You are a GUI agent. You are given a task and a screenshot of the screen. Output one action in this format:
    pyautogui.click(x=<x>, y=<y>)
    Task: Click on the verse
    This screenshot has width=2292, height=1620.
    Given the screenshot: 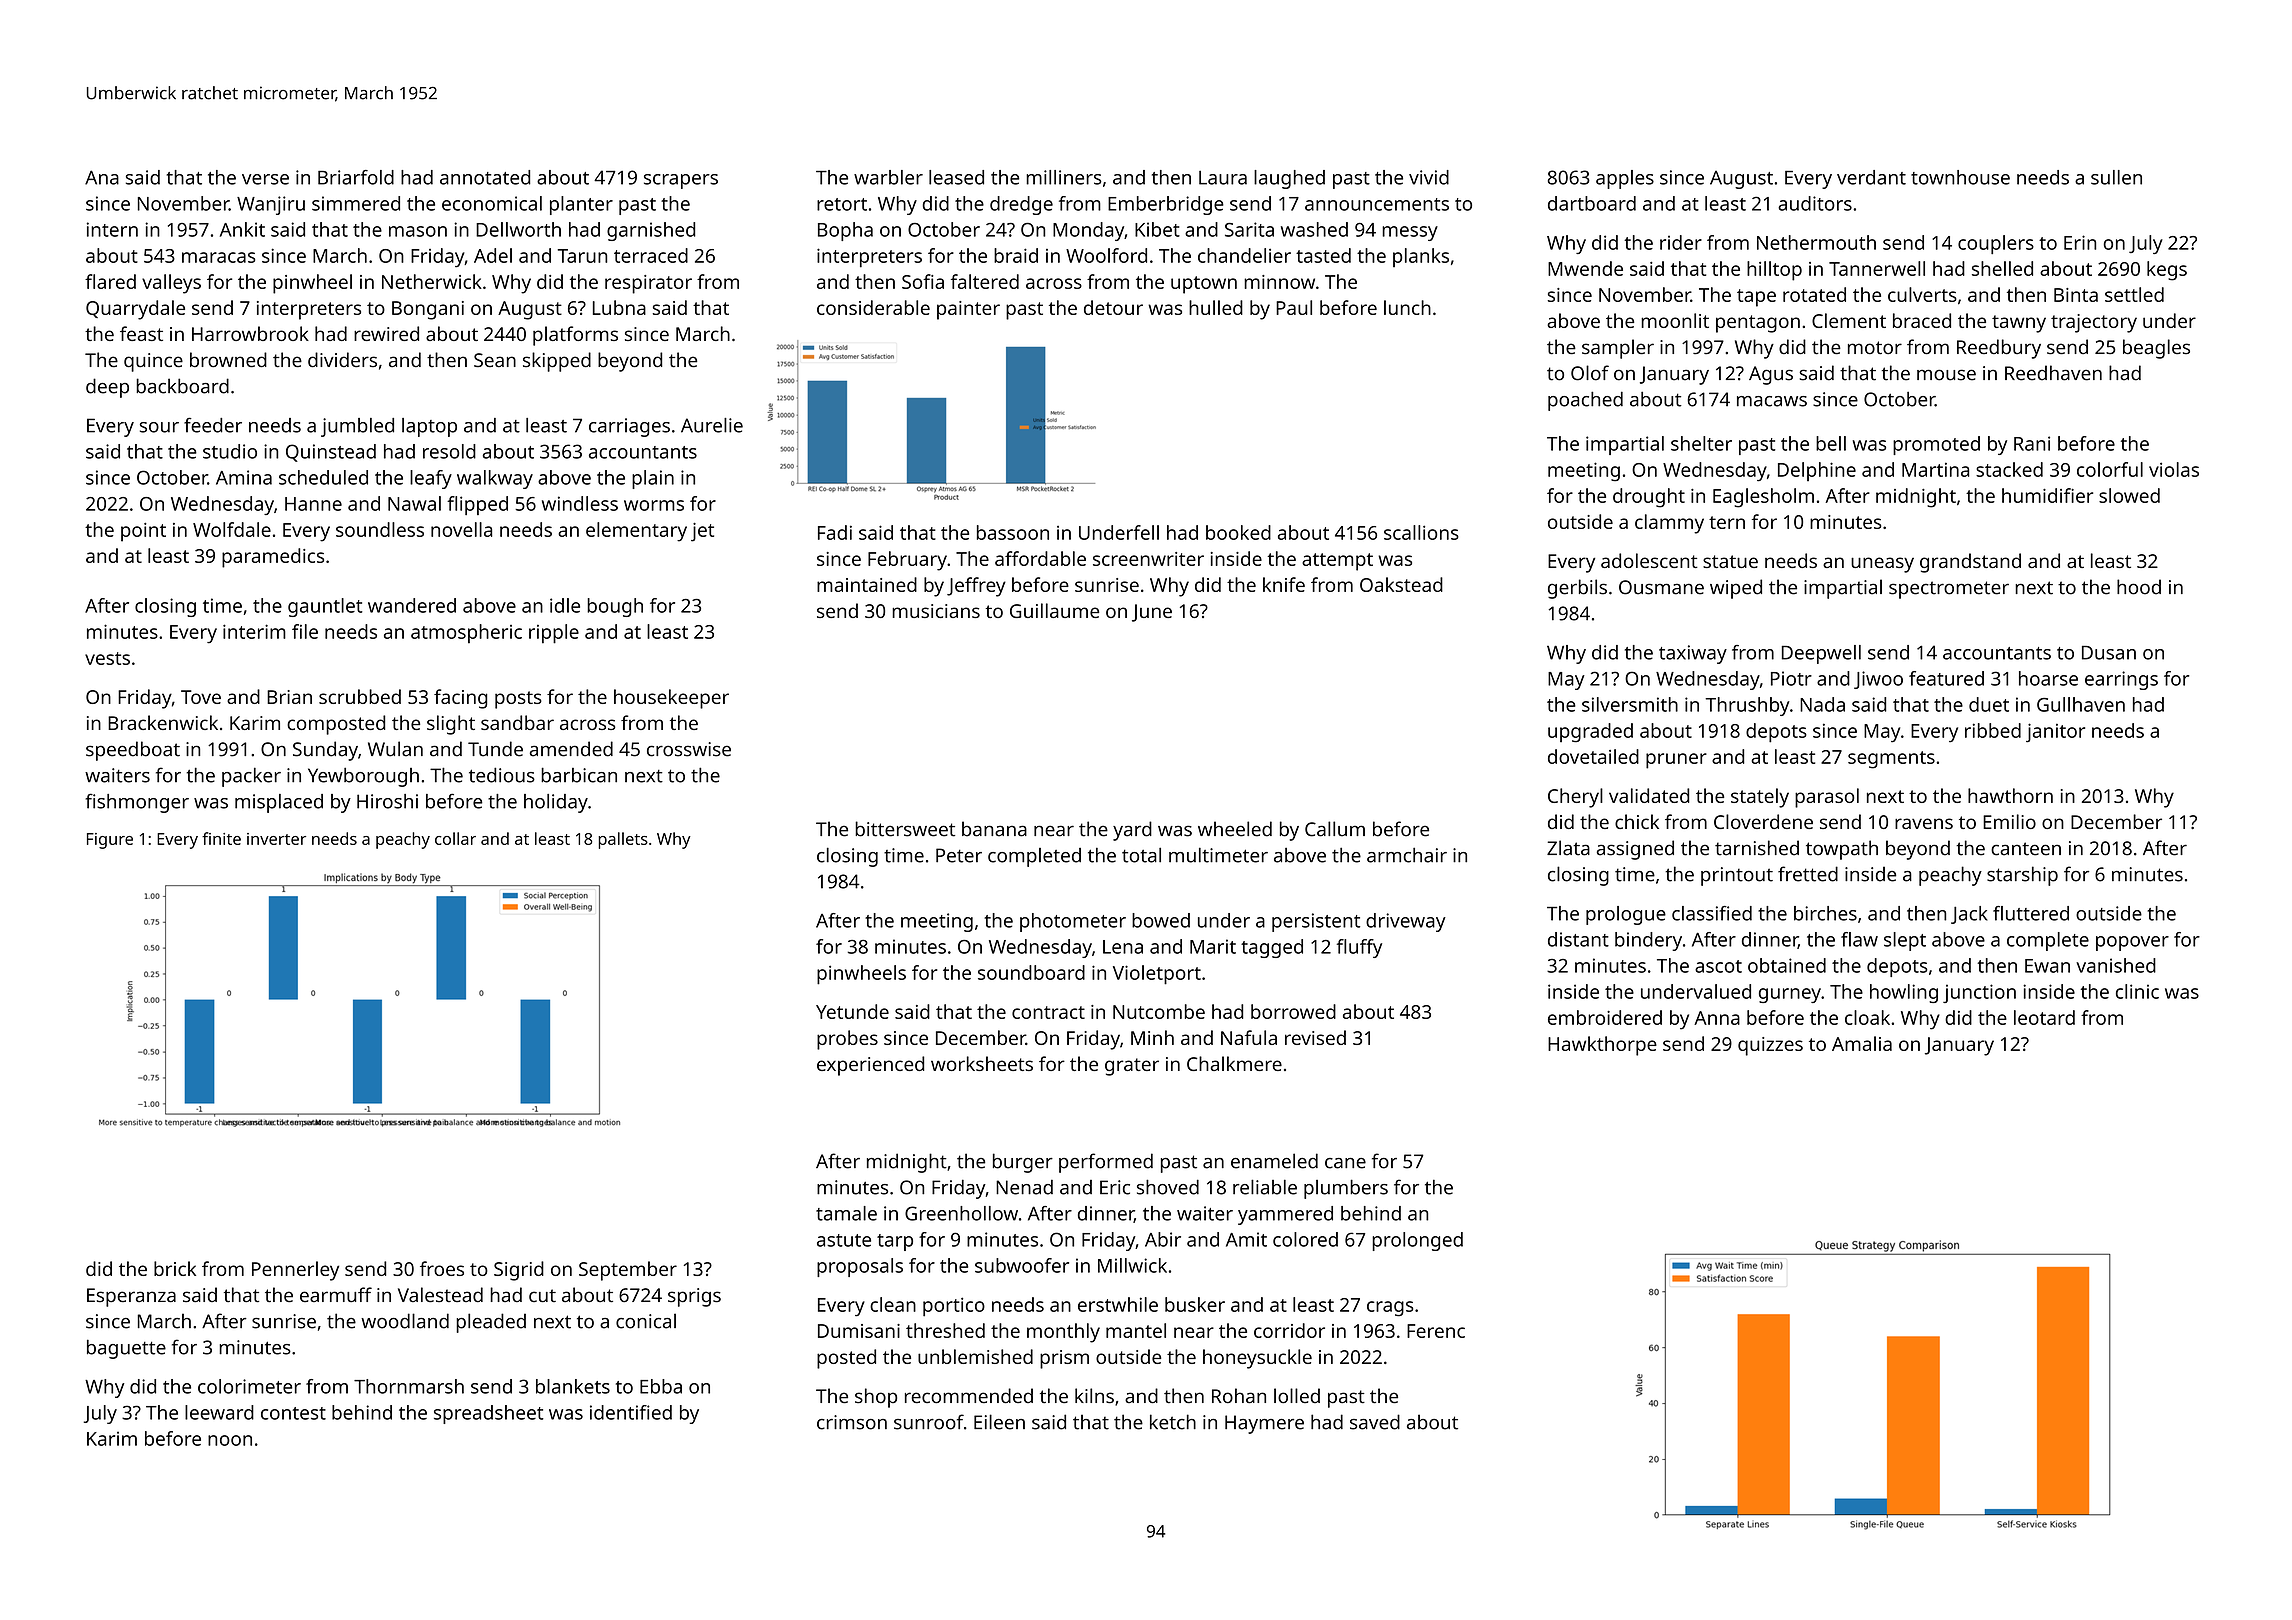 What is the action you would take?
    pyautogui.click(x=265, y=179)
